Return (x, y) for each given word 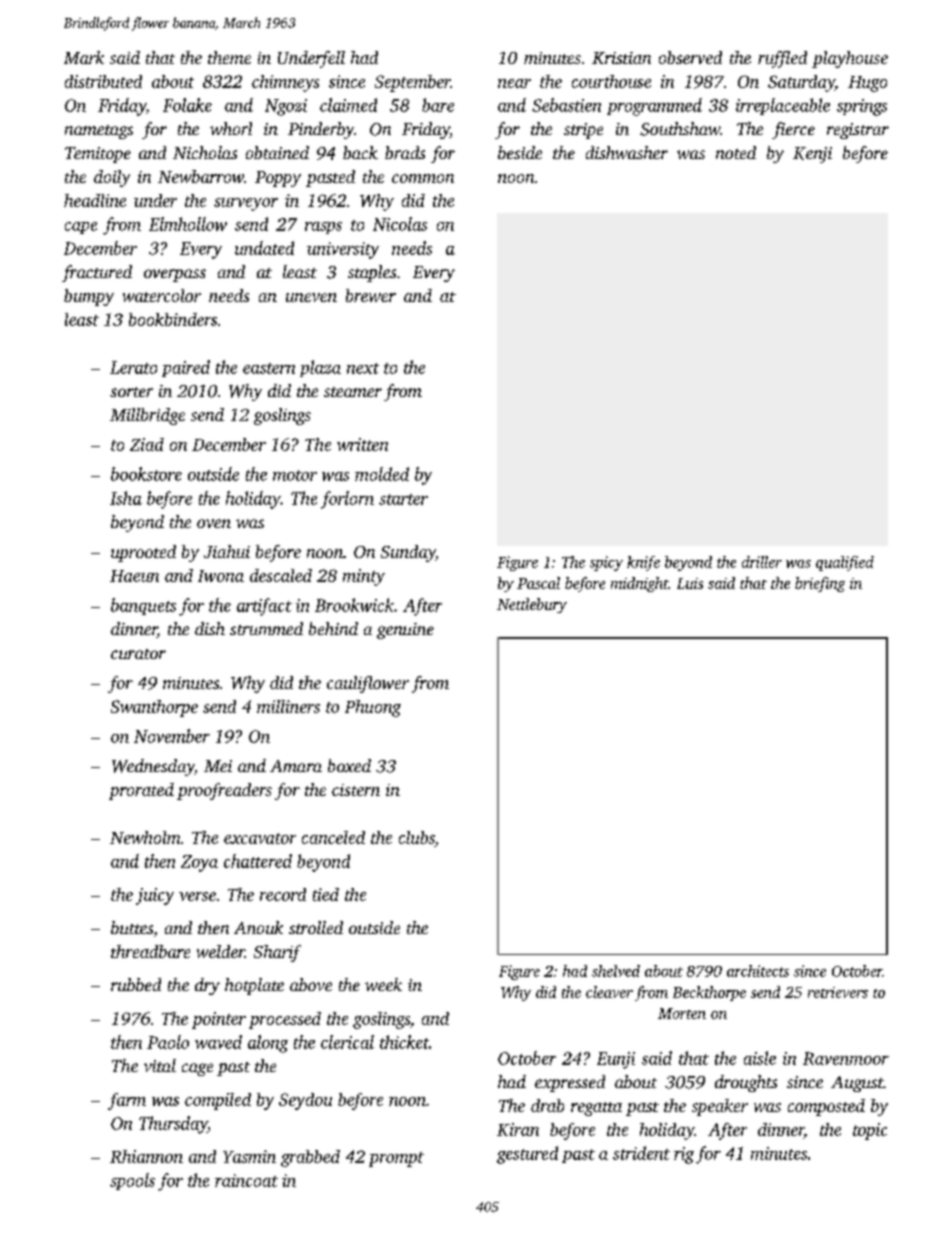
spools (132, 1181)
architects (758, 971)
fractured (97, 273)
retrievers (838, 992)
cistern (356, 790)
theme (229, 57)
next (363, 368)
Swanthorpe (154, 708)
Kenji (812, 155)
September (413, 83)
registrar (858, 131)
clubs (417, 837)
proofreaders (224, 791)
